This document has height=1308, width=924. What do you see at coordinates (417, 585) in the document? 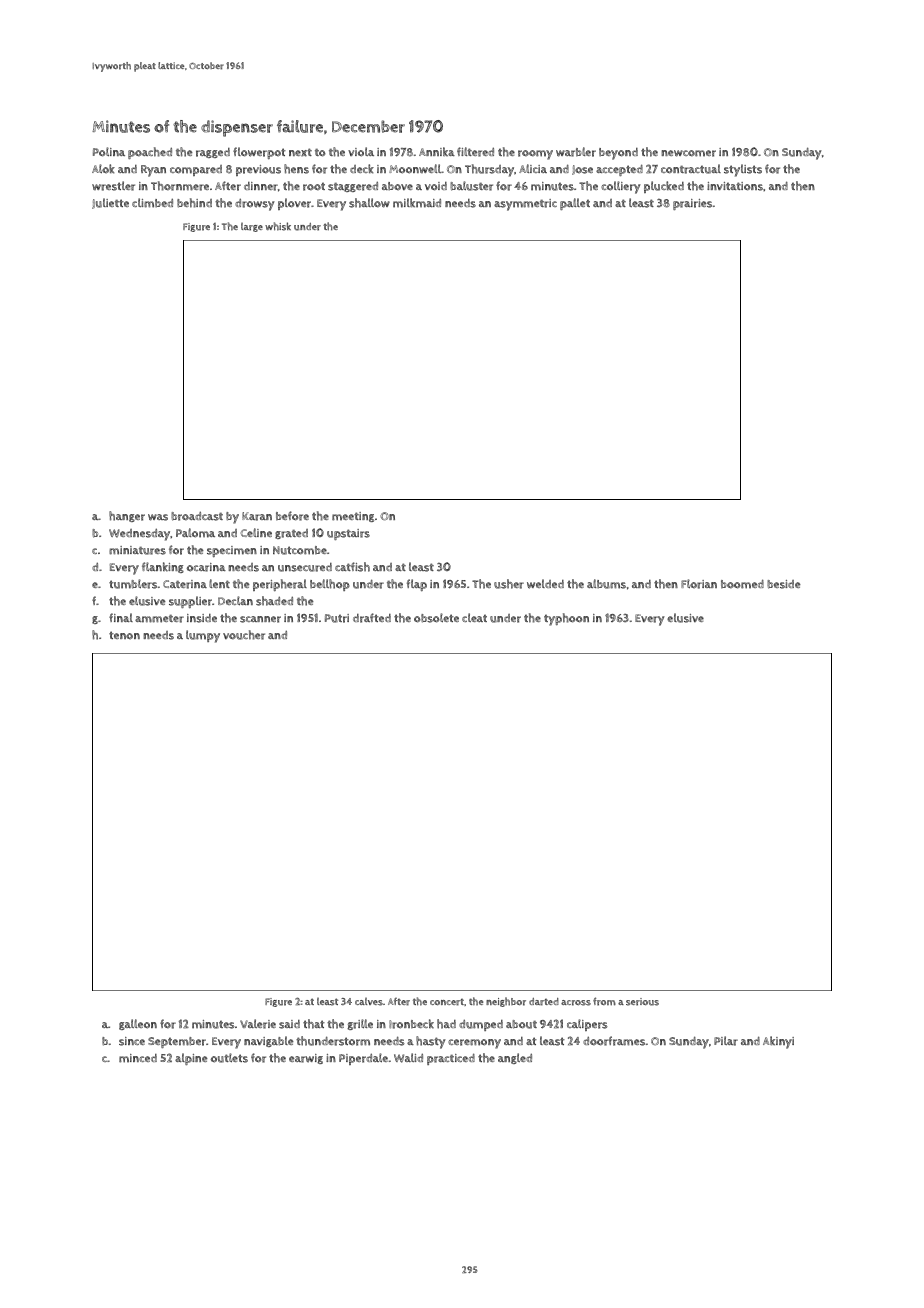
I see `flap` at bounding box center [417, 585].
